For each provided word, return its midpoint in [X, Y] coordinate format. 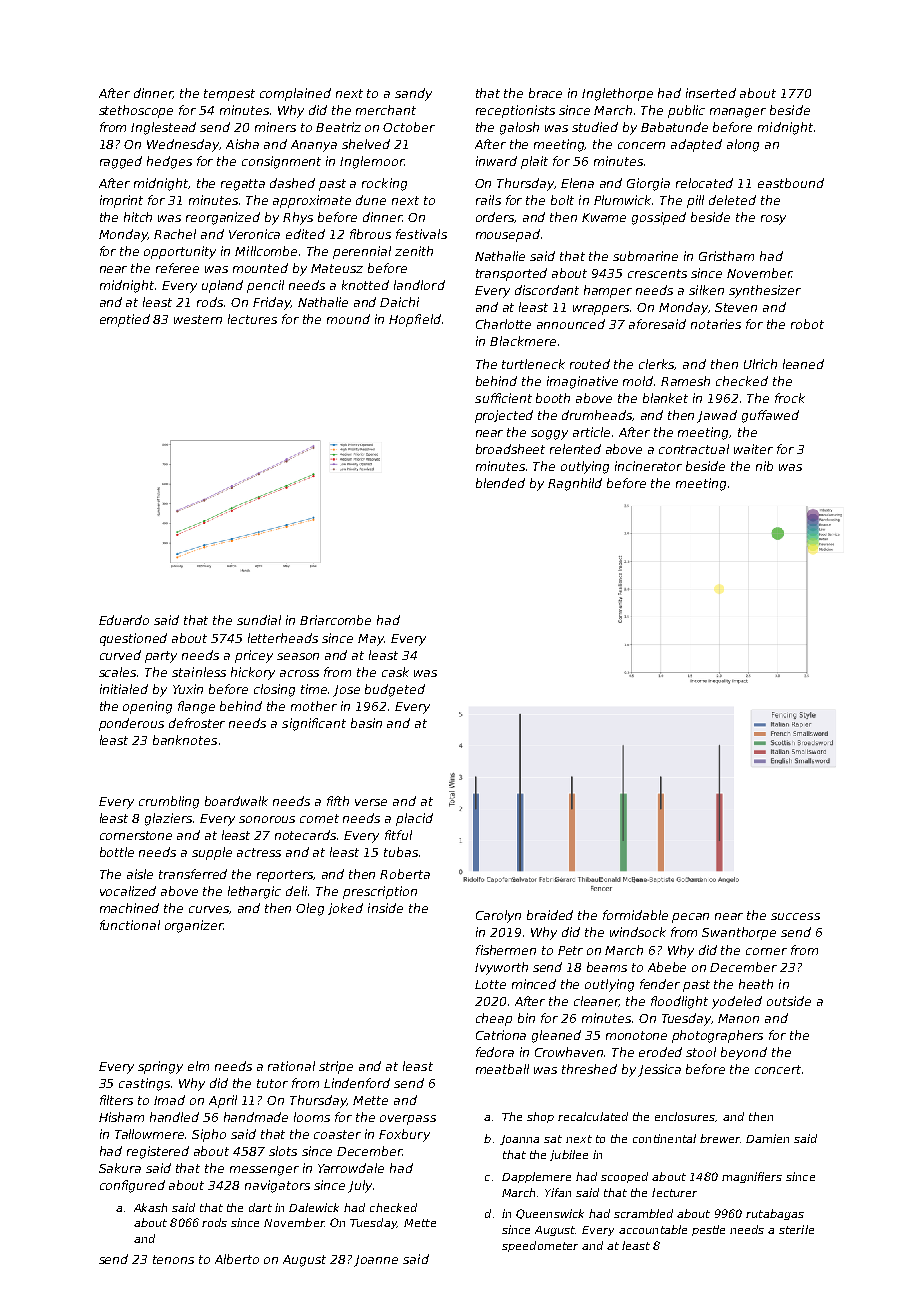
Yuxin [188, 689]
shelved [366, 144]
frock [790, 398]
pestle [708, 1230]
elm [198, 1066]
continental [664, 1138]
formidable [635, 915]
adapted [696, 145]
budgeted [395, 690]
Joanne [376, 1261]
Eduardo [124, 620]
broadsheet [510, 449]
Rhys [298, 218]
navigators [277, 1186]
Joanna [519, 1140]
